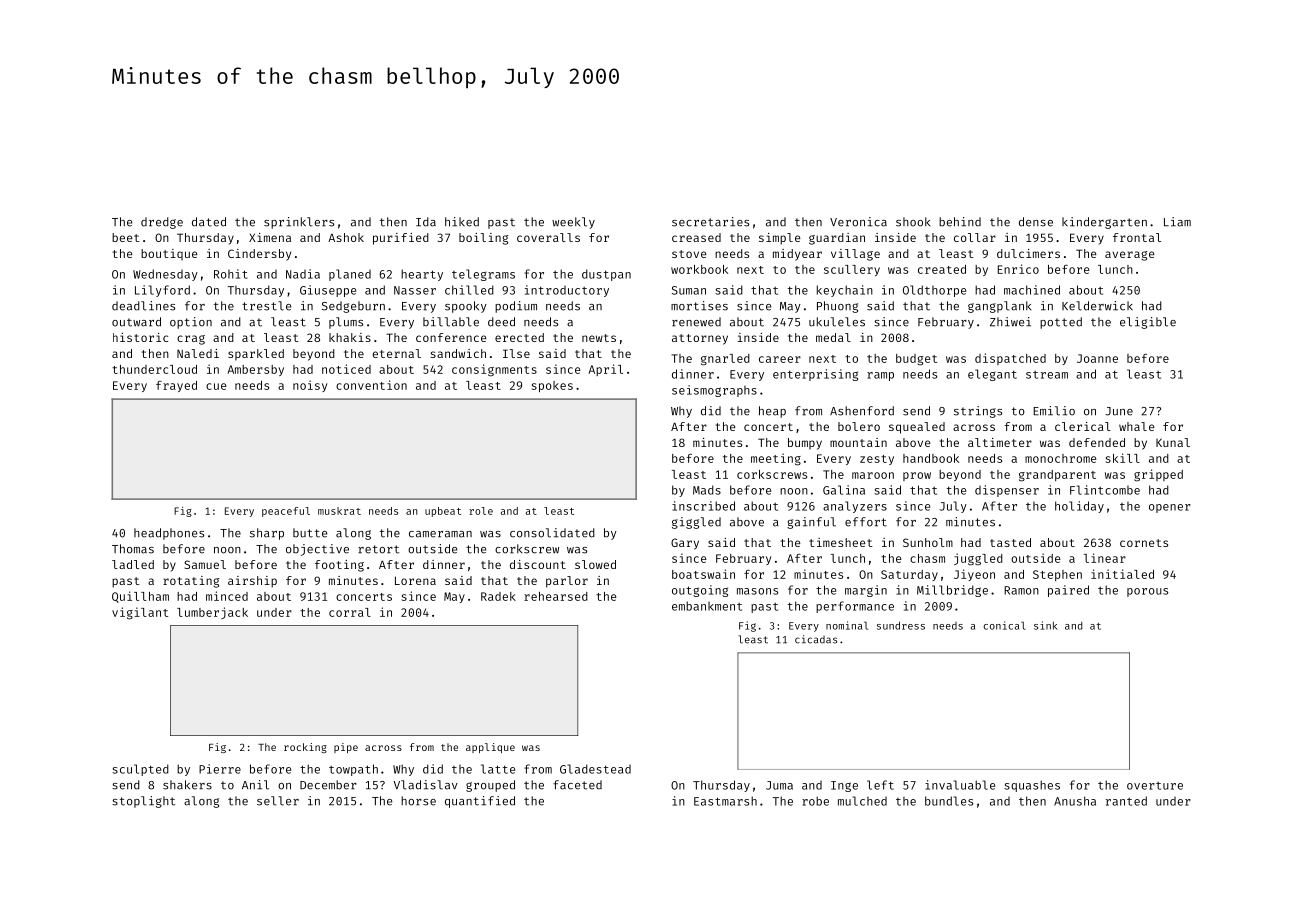 This screenshot has height=924, width=1308. I want to click on stoplight, so click(143, 802).
